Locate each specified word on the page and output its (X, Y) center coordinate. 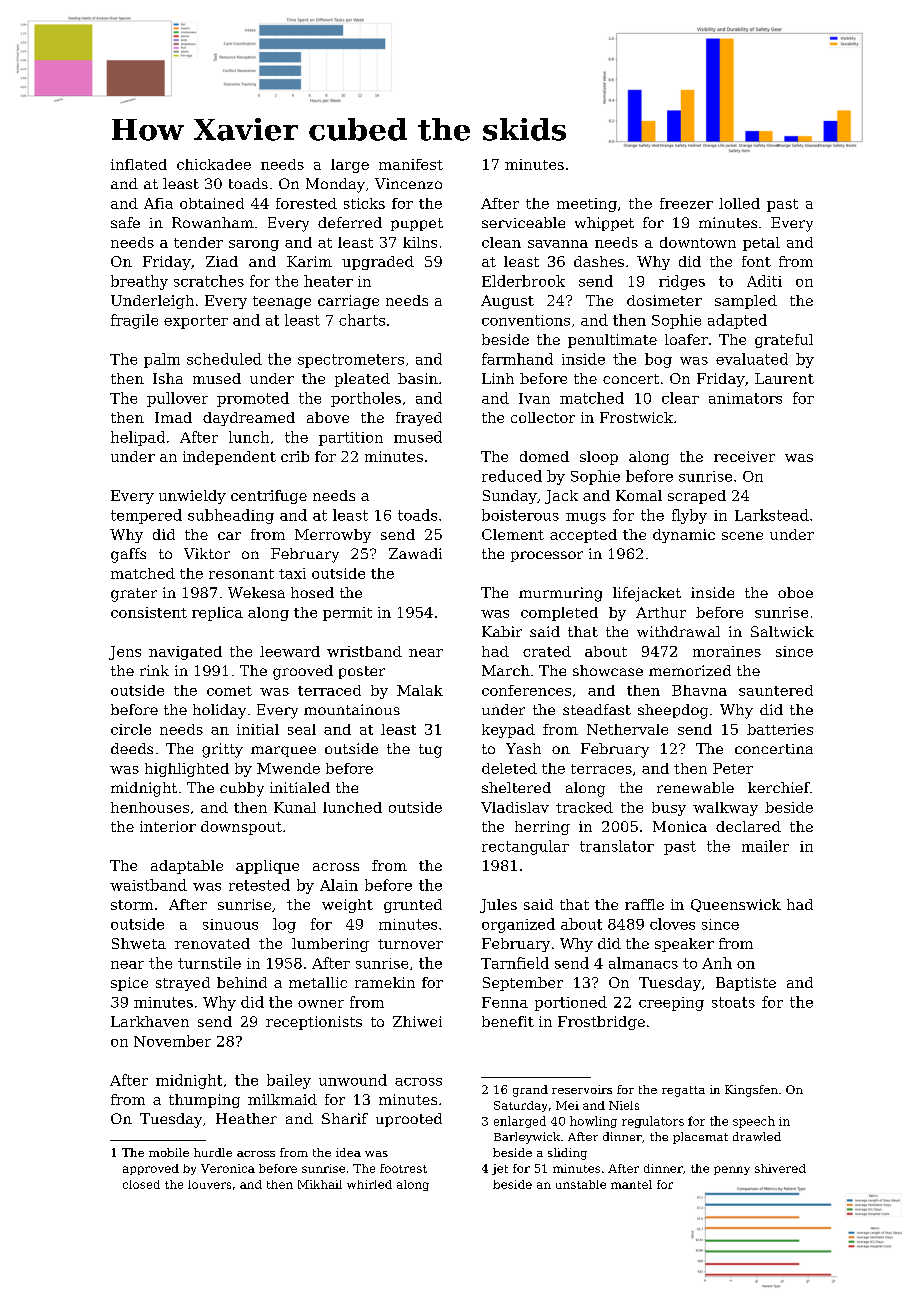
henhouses (150, 807)
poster (362, 672)
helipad (138, 438)
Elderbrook (523, 281)
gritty (222, 750)
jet (500, 1169)
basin (418, 378)
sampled (746, 302)
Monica (680, 826)
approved (151, 1169)
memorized (690, 670)
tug (430, 751)
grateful (784, 341)
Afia (158, 203)
